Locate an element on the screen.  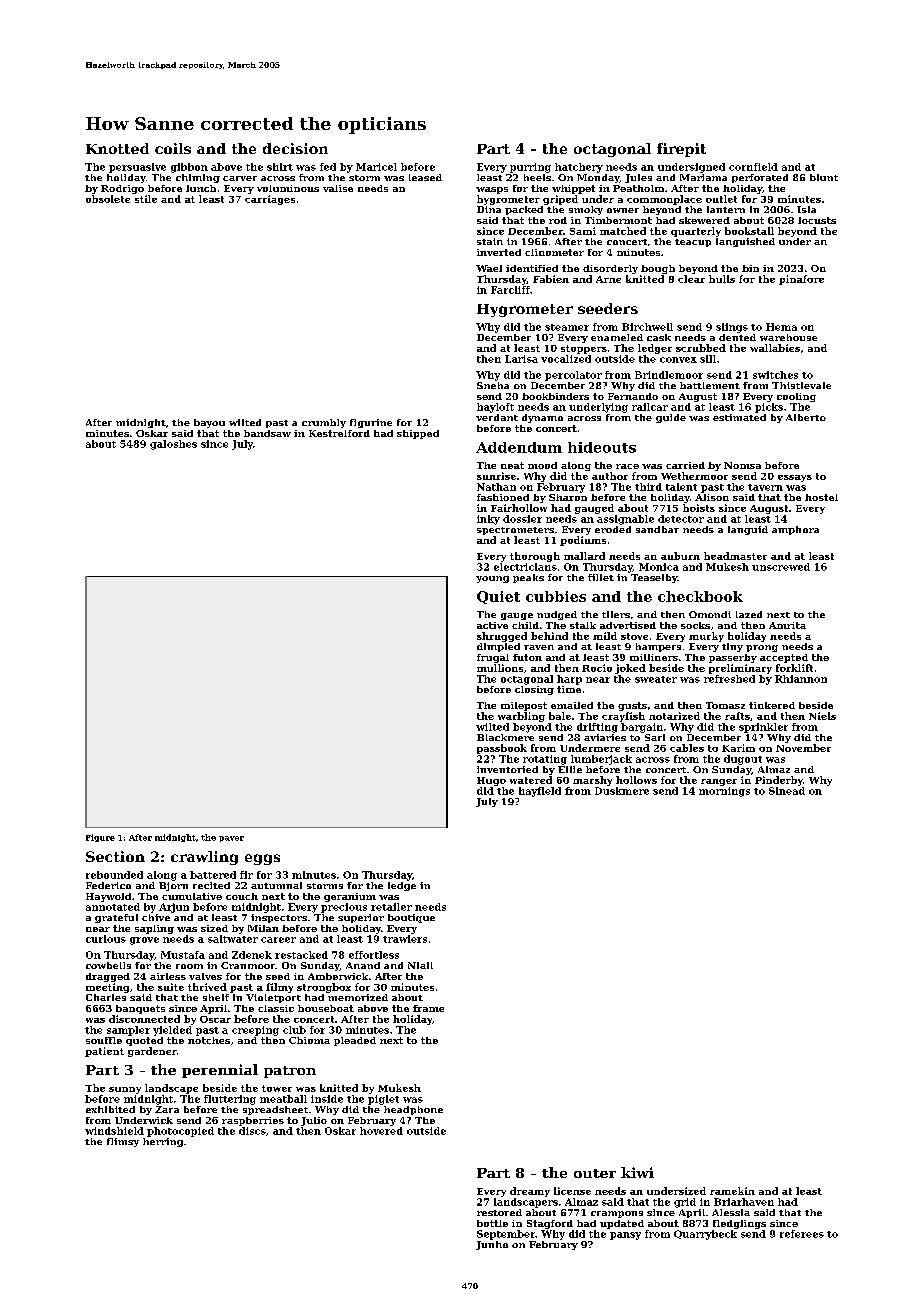
frame is located at coordinates (428, 1008).
